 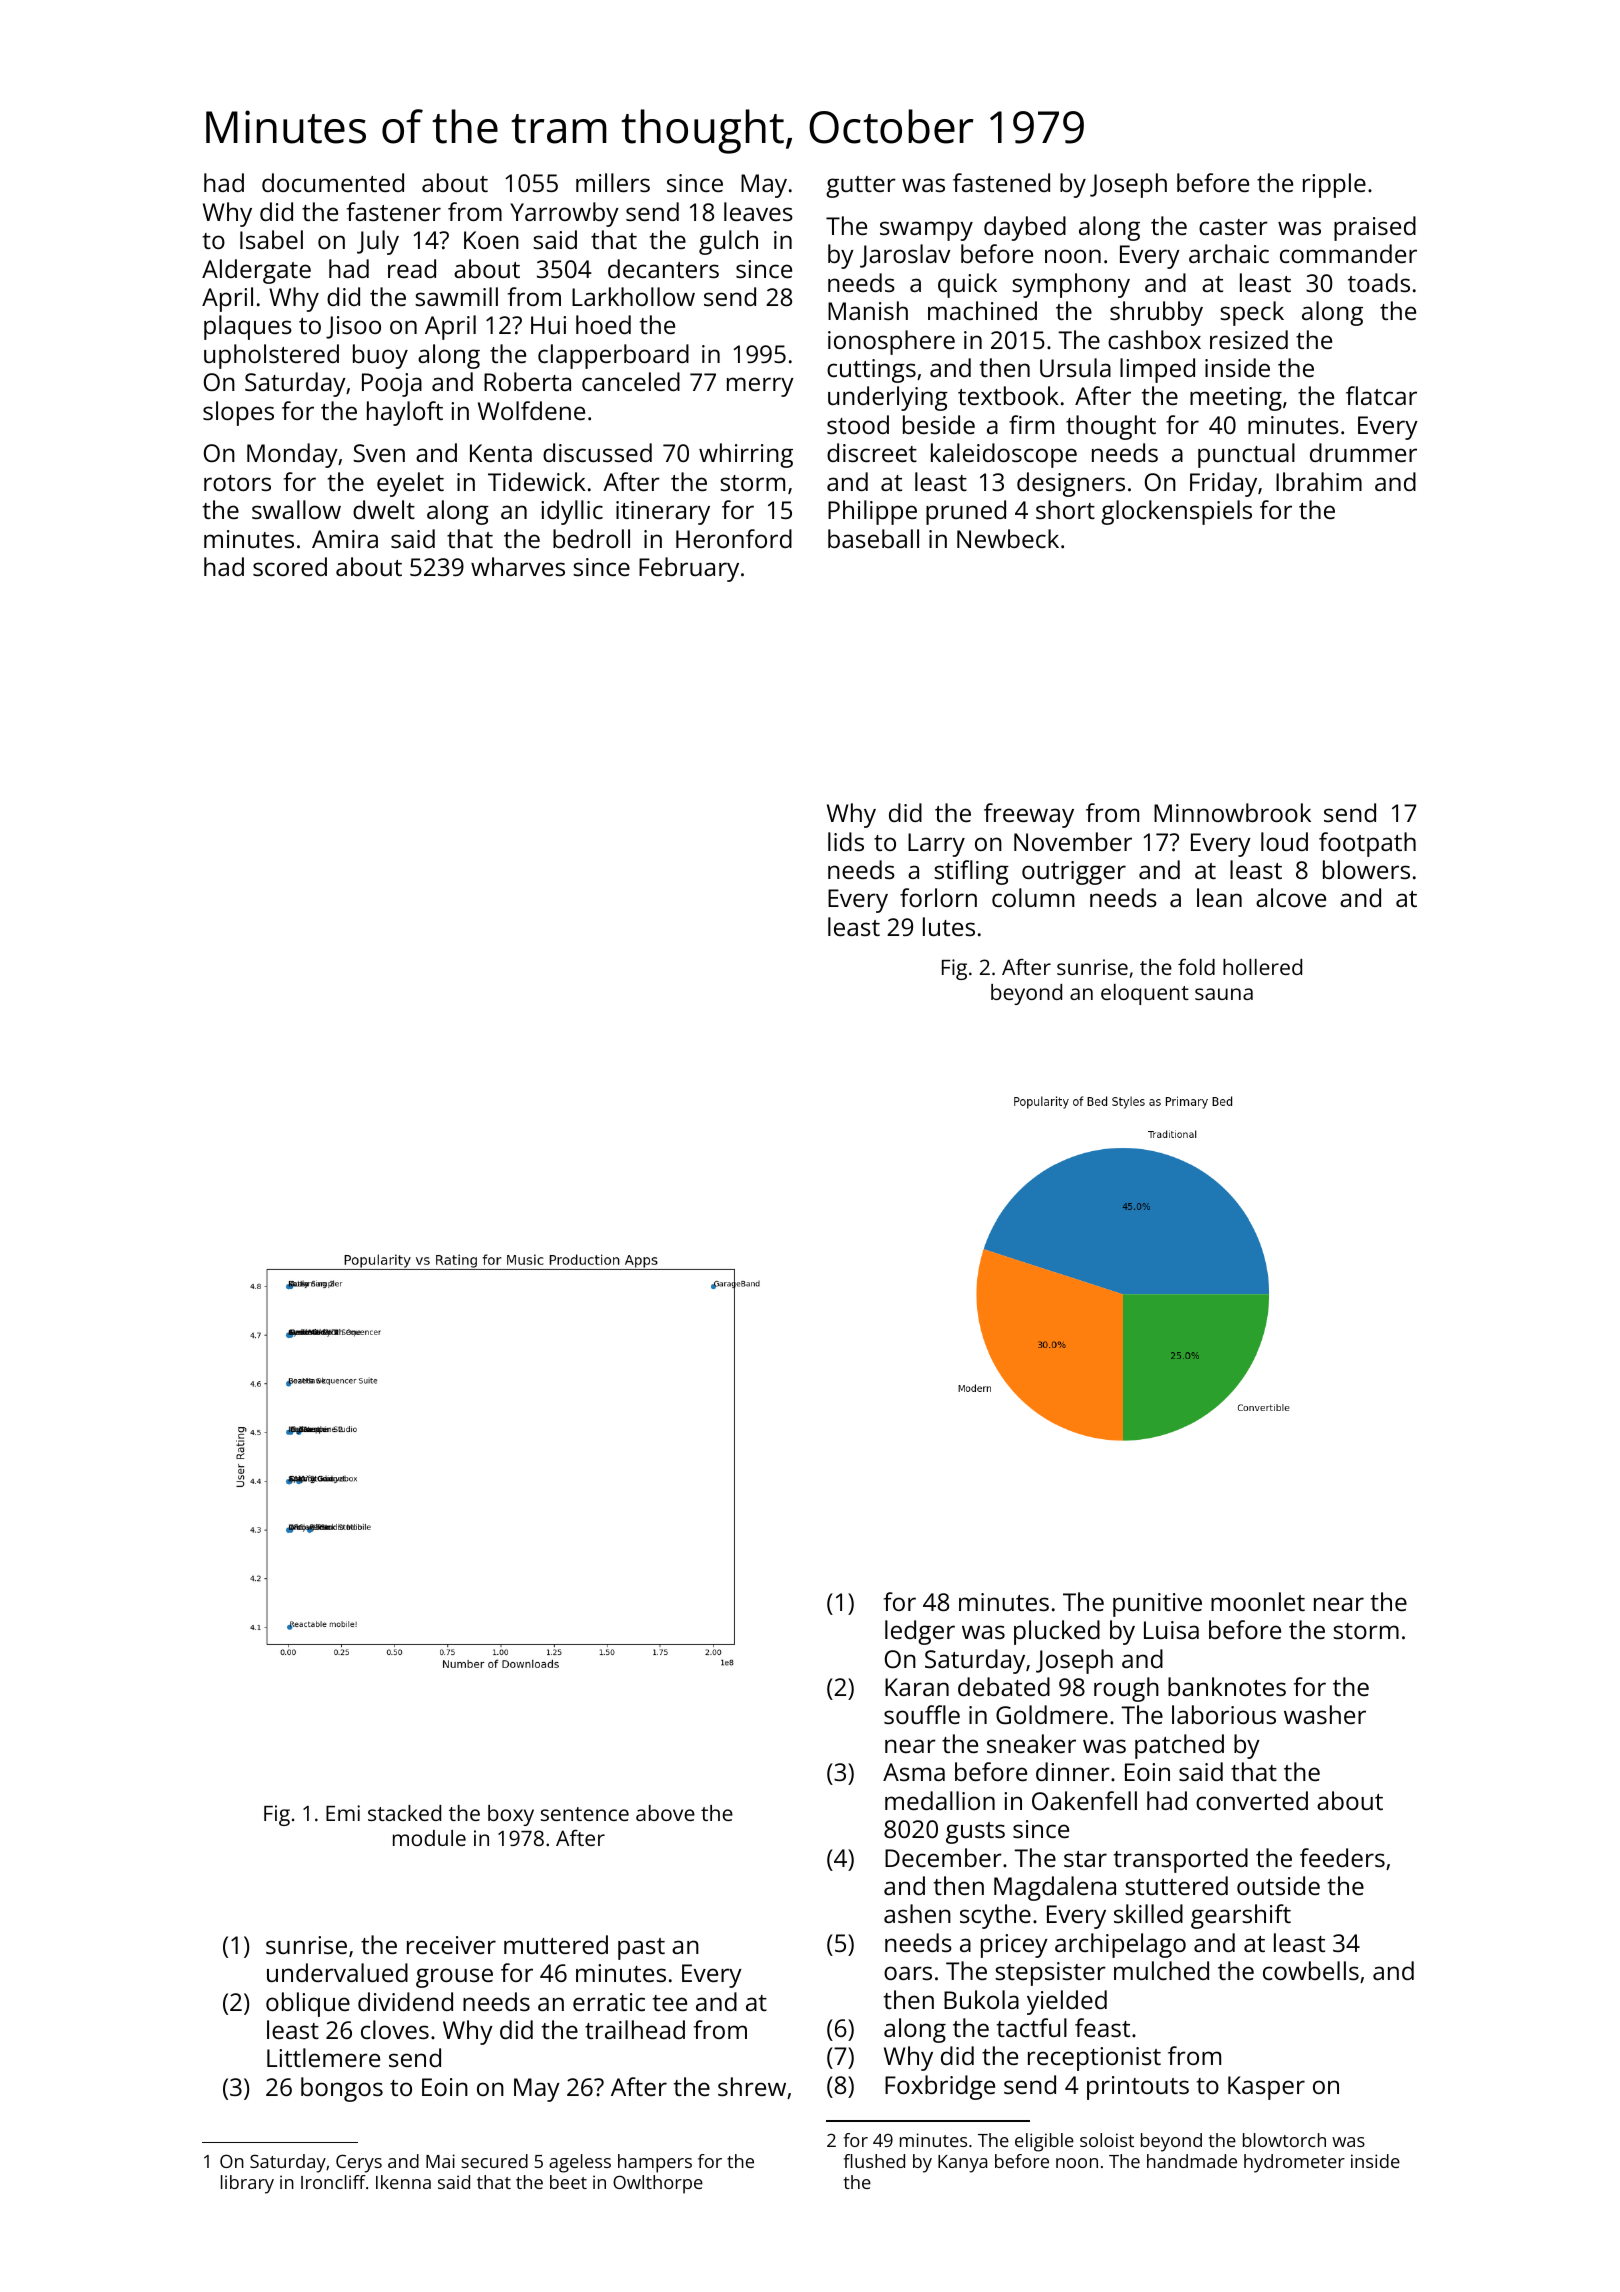 What do you see at coordinates (920, 1632) in the screenshot?
I see `ledger` at bounding box center [920, 1632].
